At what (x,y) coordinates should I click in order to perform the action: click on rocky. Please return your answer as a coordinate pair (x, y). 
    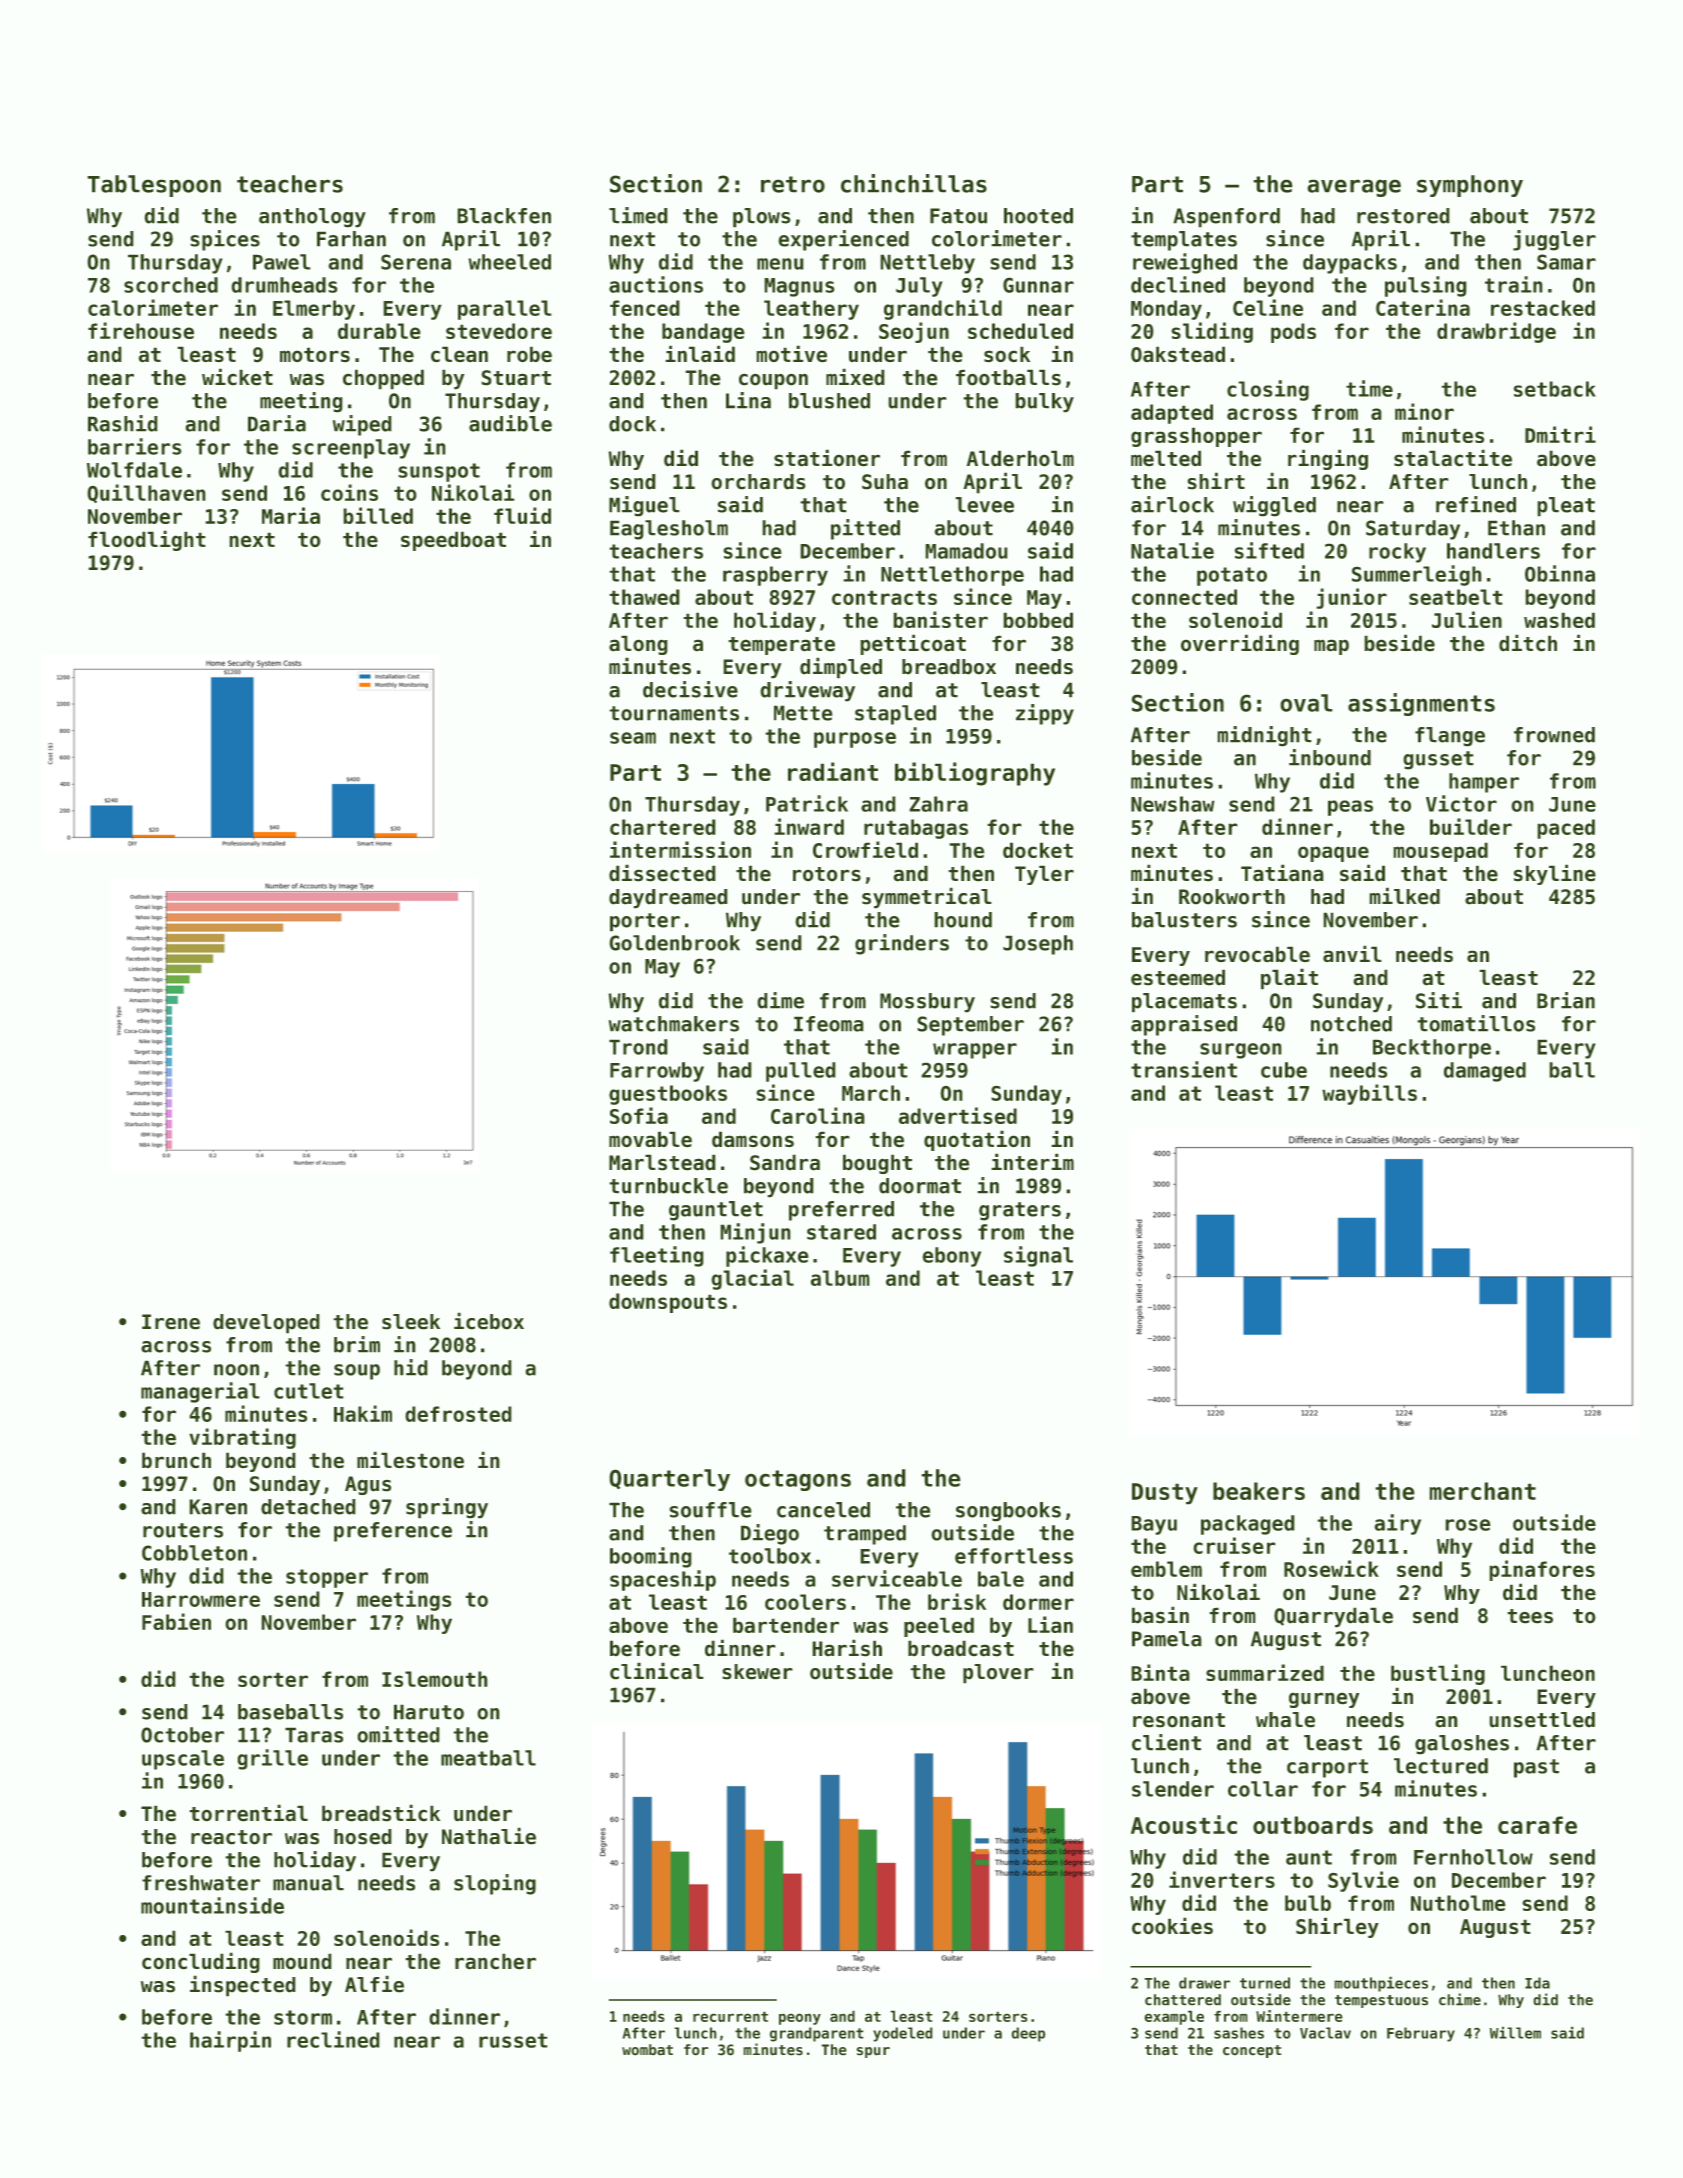
    Looking at the image, I should click on (1397, 553).
